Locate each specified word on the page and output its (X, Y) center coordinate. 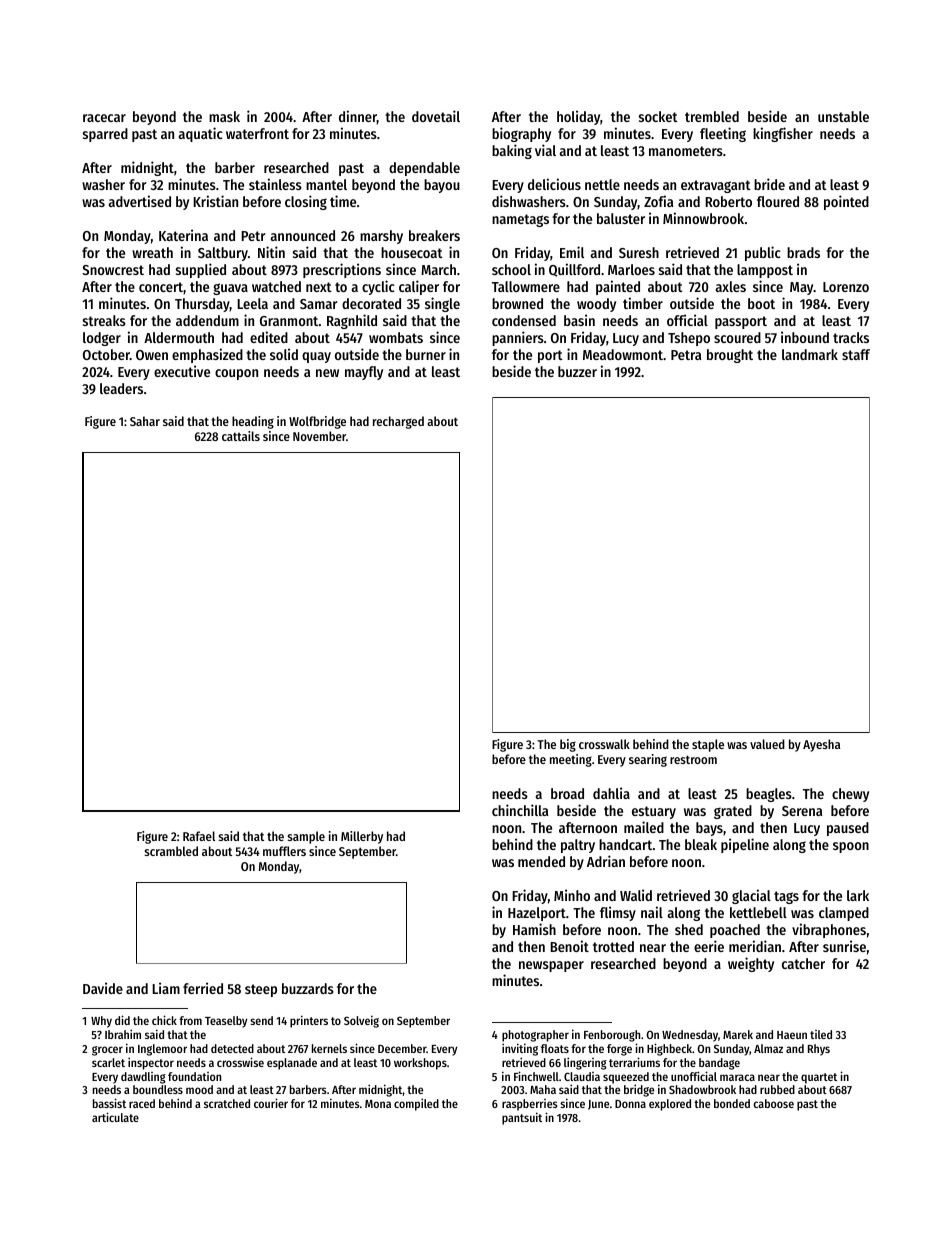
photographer (535, 1036)
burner (426, 354)
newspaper (551, 966)
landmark (810, 354)
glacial (751, 896)
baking (512, 151)
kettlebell (758, 912)
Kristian (215, 201)
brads (803, 252)
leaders (121, 388)
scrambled (171, 851)
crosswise (240, 1062)
